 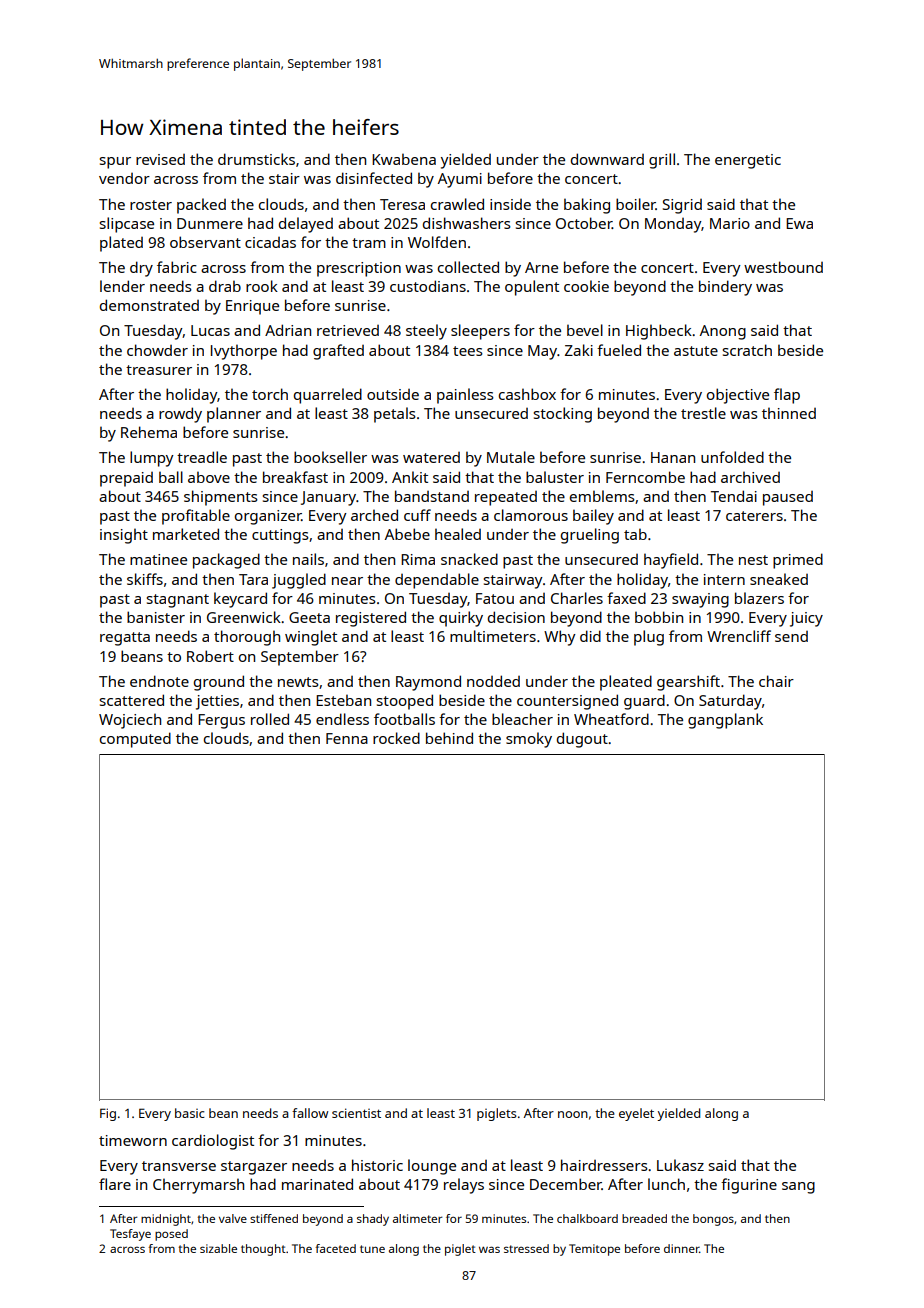 I want to click on rolled, so click(x=270, y=719).
